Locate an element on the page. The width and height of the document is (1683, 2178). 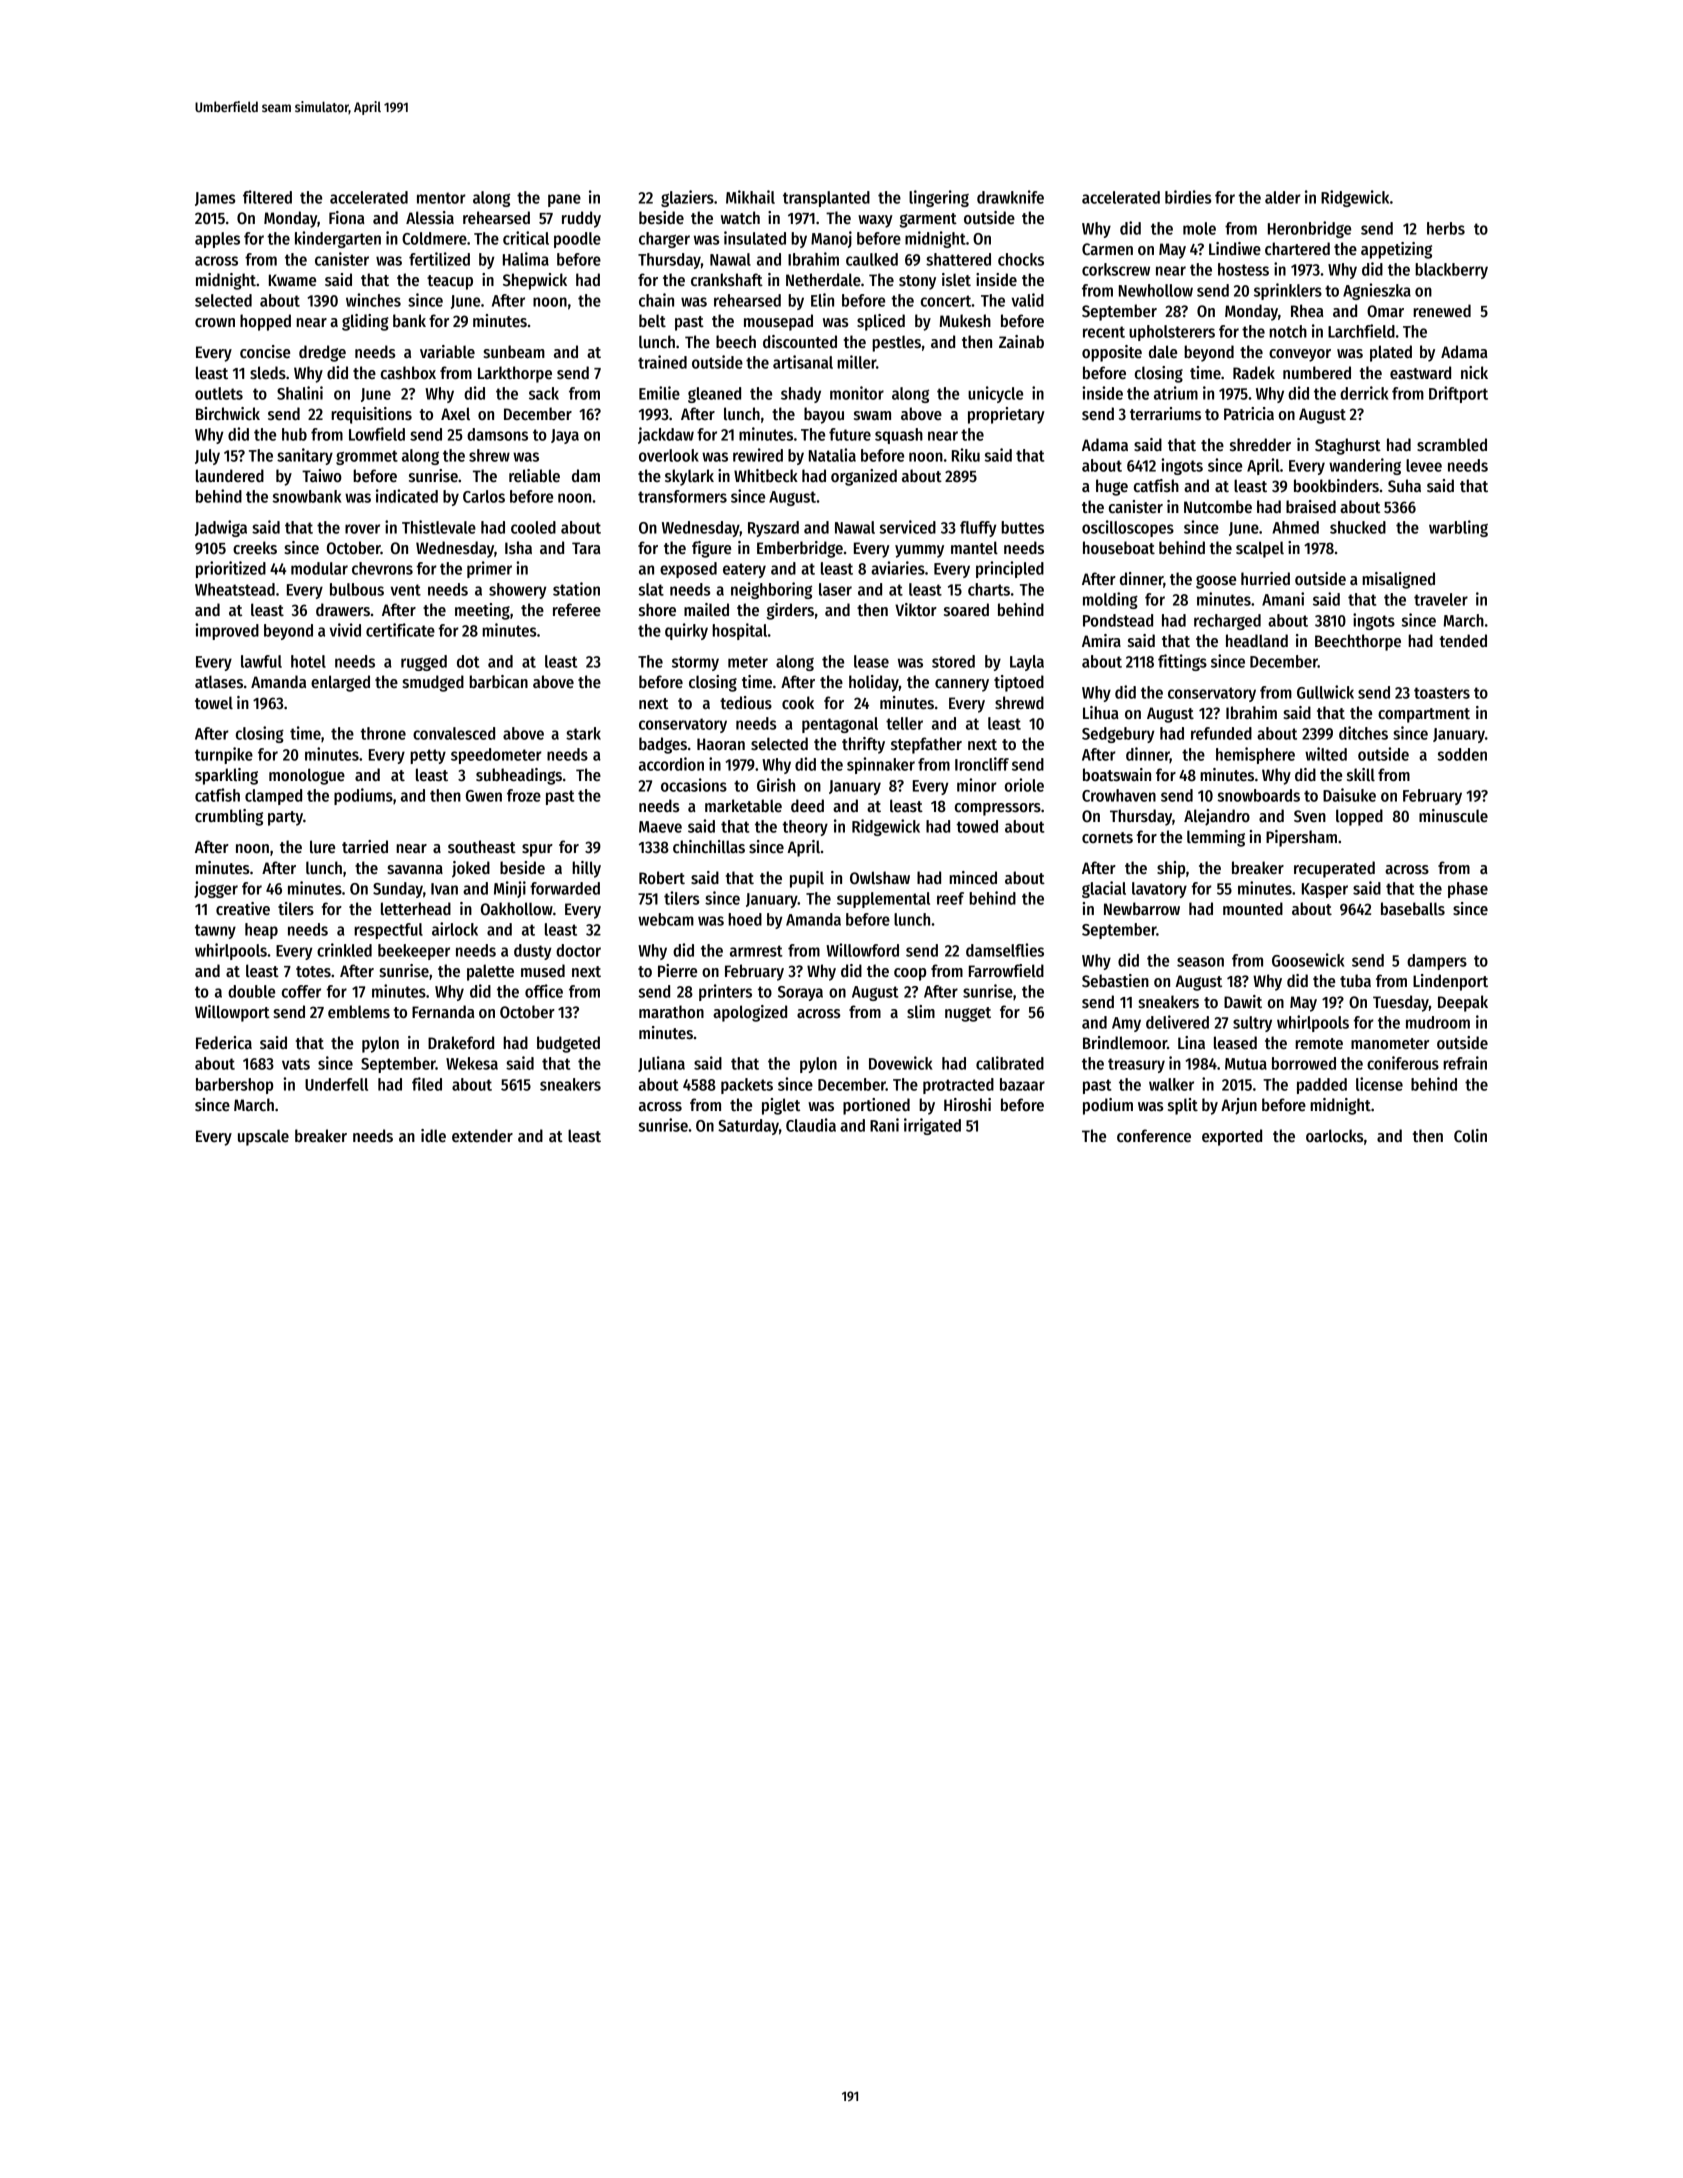
portioned is located at coordinates (876, 1106).
